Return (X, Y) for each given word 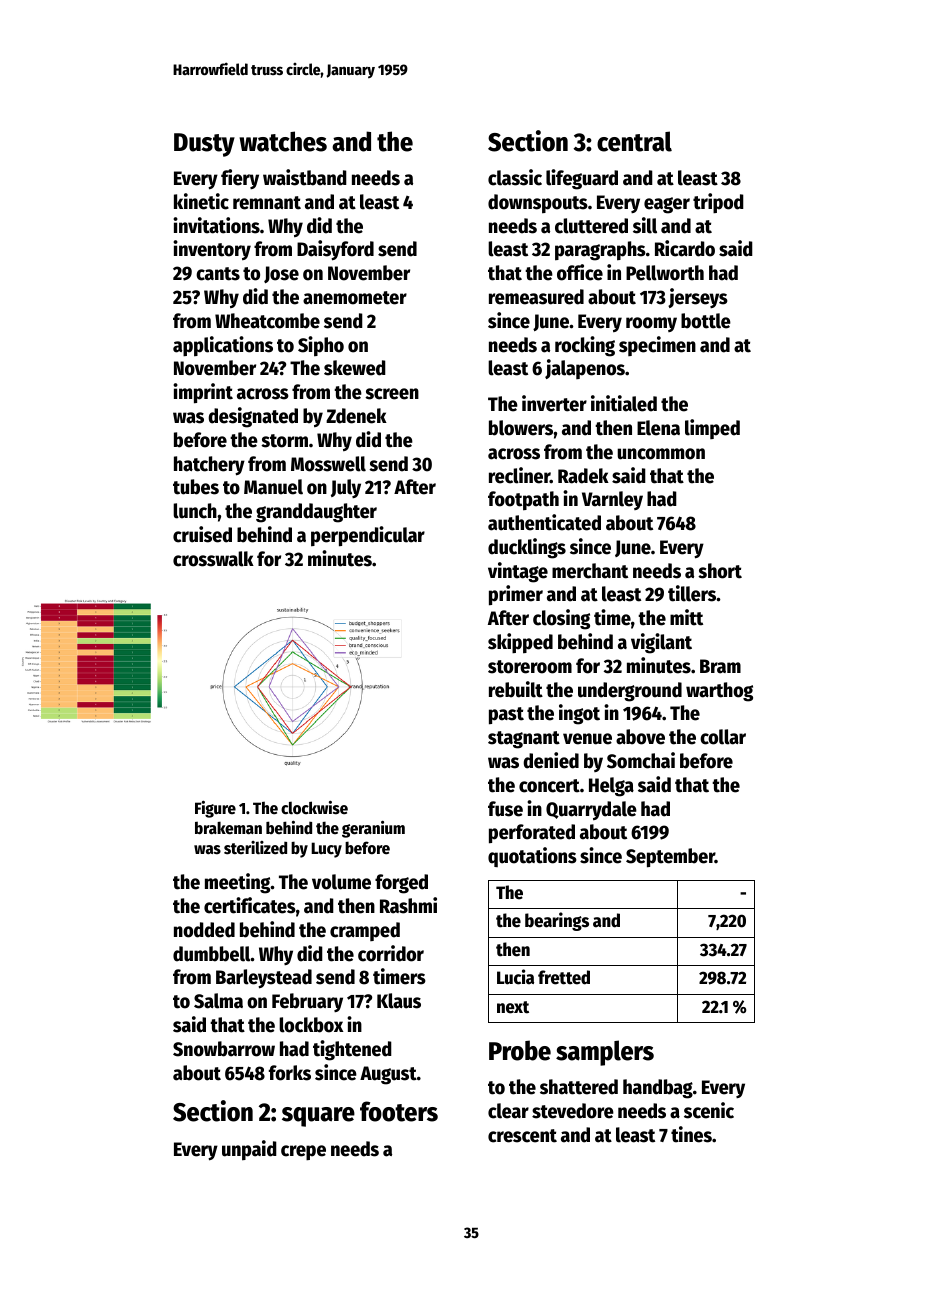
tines (691, 1134)
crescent (522, 1136)
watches (283, 141)
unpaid (249, 1150)
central (634, 141)
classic (515, 177)
